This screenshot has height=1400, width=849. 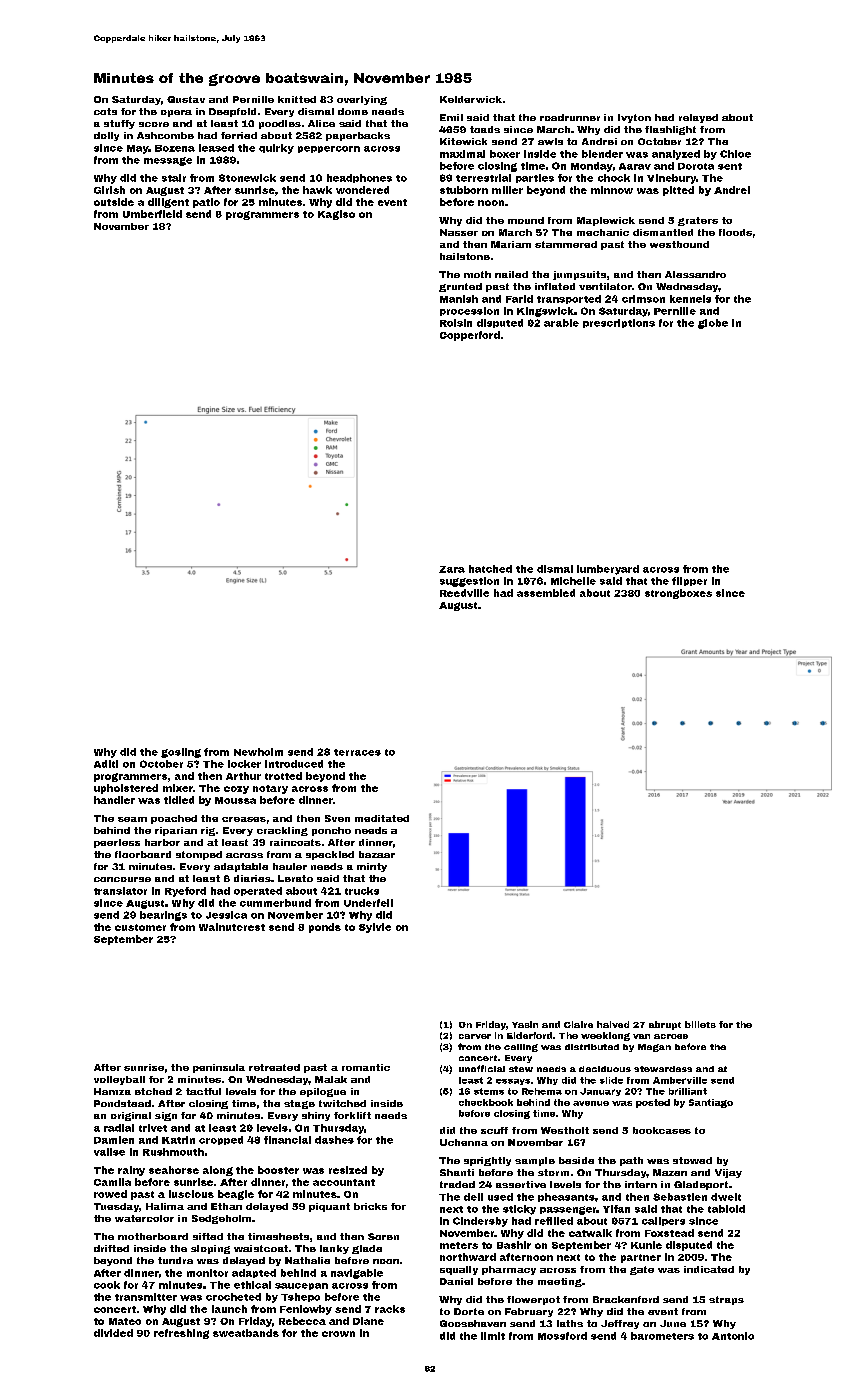 I want to click on financial, so click(x=287, y=1140).
